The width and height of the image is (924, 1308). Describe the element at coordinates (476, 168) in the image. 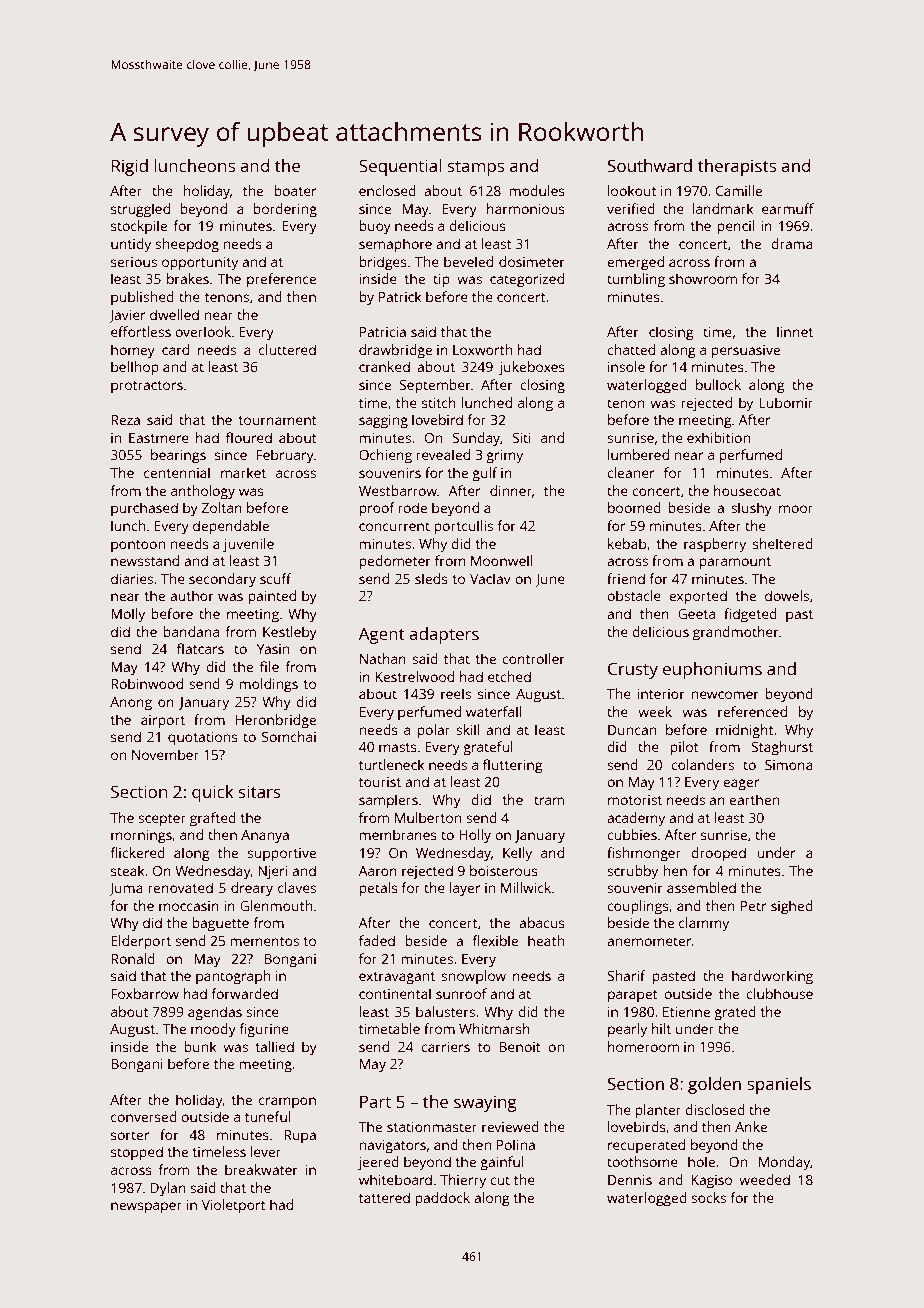

I see `stamps` at that location.
